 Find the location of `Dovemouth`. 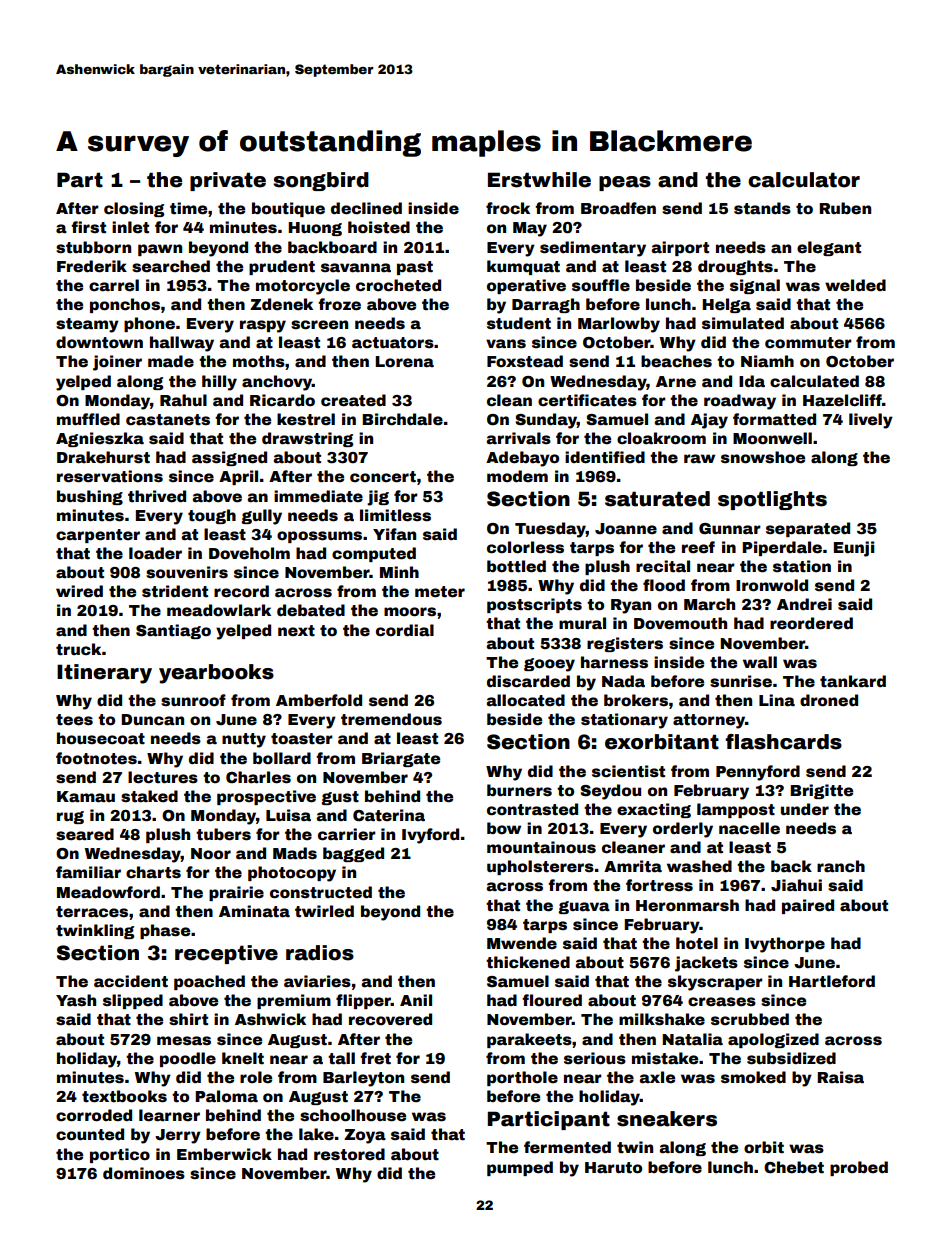

Dovemouth is located at coordinates (680, 623).
